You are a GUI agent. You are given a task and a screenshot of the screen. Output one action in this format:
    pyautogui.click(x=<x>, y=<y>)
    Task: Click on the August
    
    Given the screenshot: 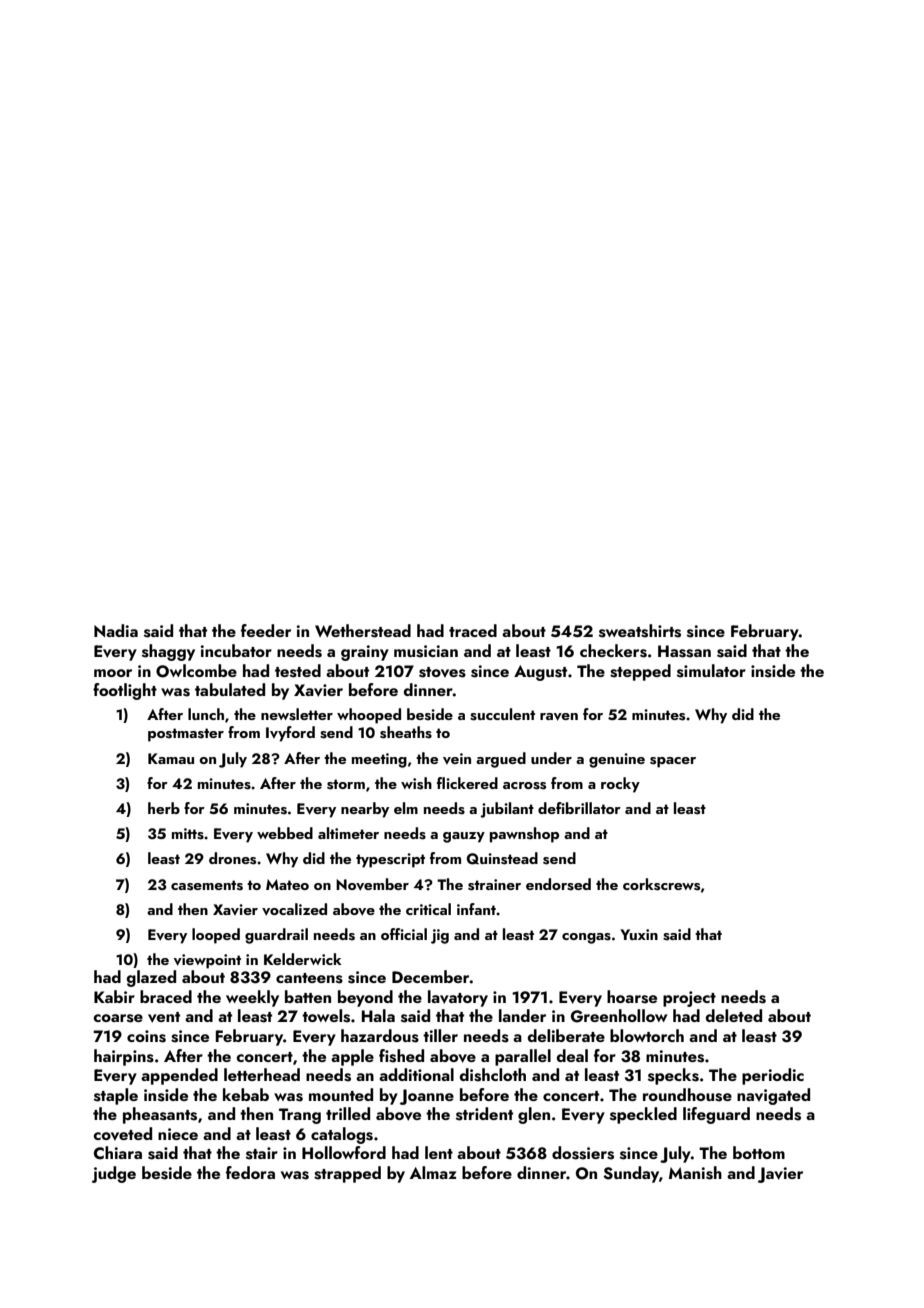 What is the action you would take?
    pyautogui.click(x=540, y=673)
